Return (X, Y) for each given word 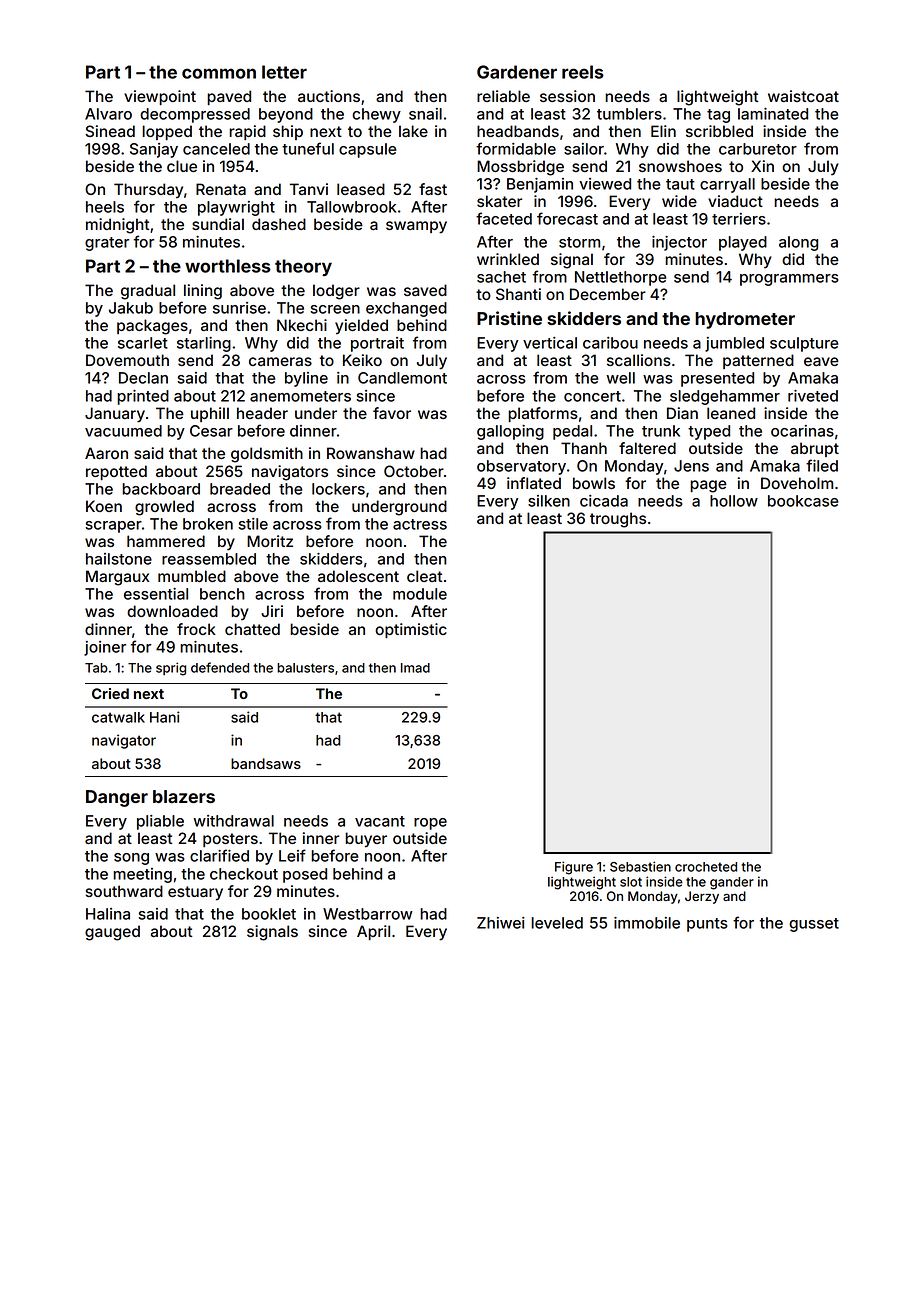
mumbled (192, 576)
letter (284, 72)
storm (579, 242)
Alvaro (108, 114)
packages (152, 327)
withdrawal (233, 821)
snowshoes (680, 166)
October (414, 471)
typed (709, 432)
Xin (762, 166)
